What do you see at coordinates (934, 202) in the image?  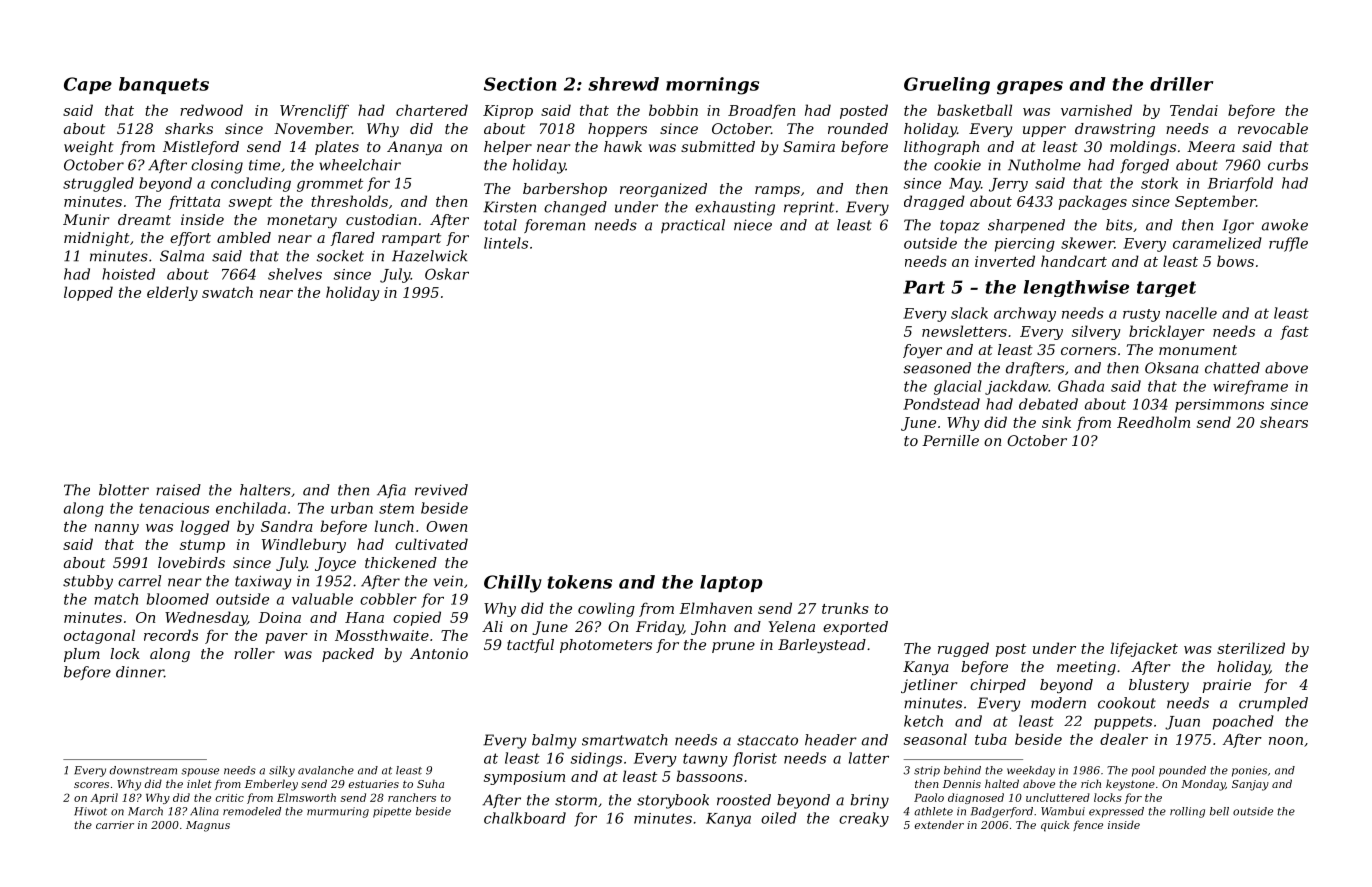 I see `dragged` at bounding box center [934, 202].
